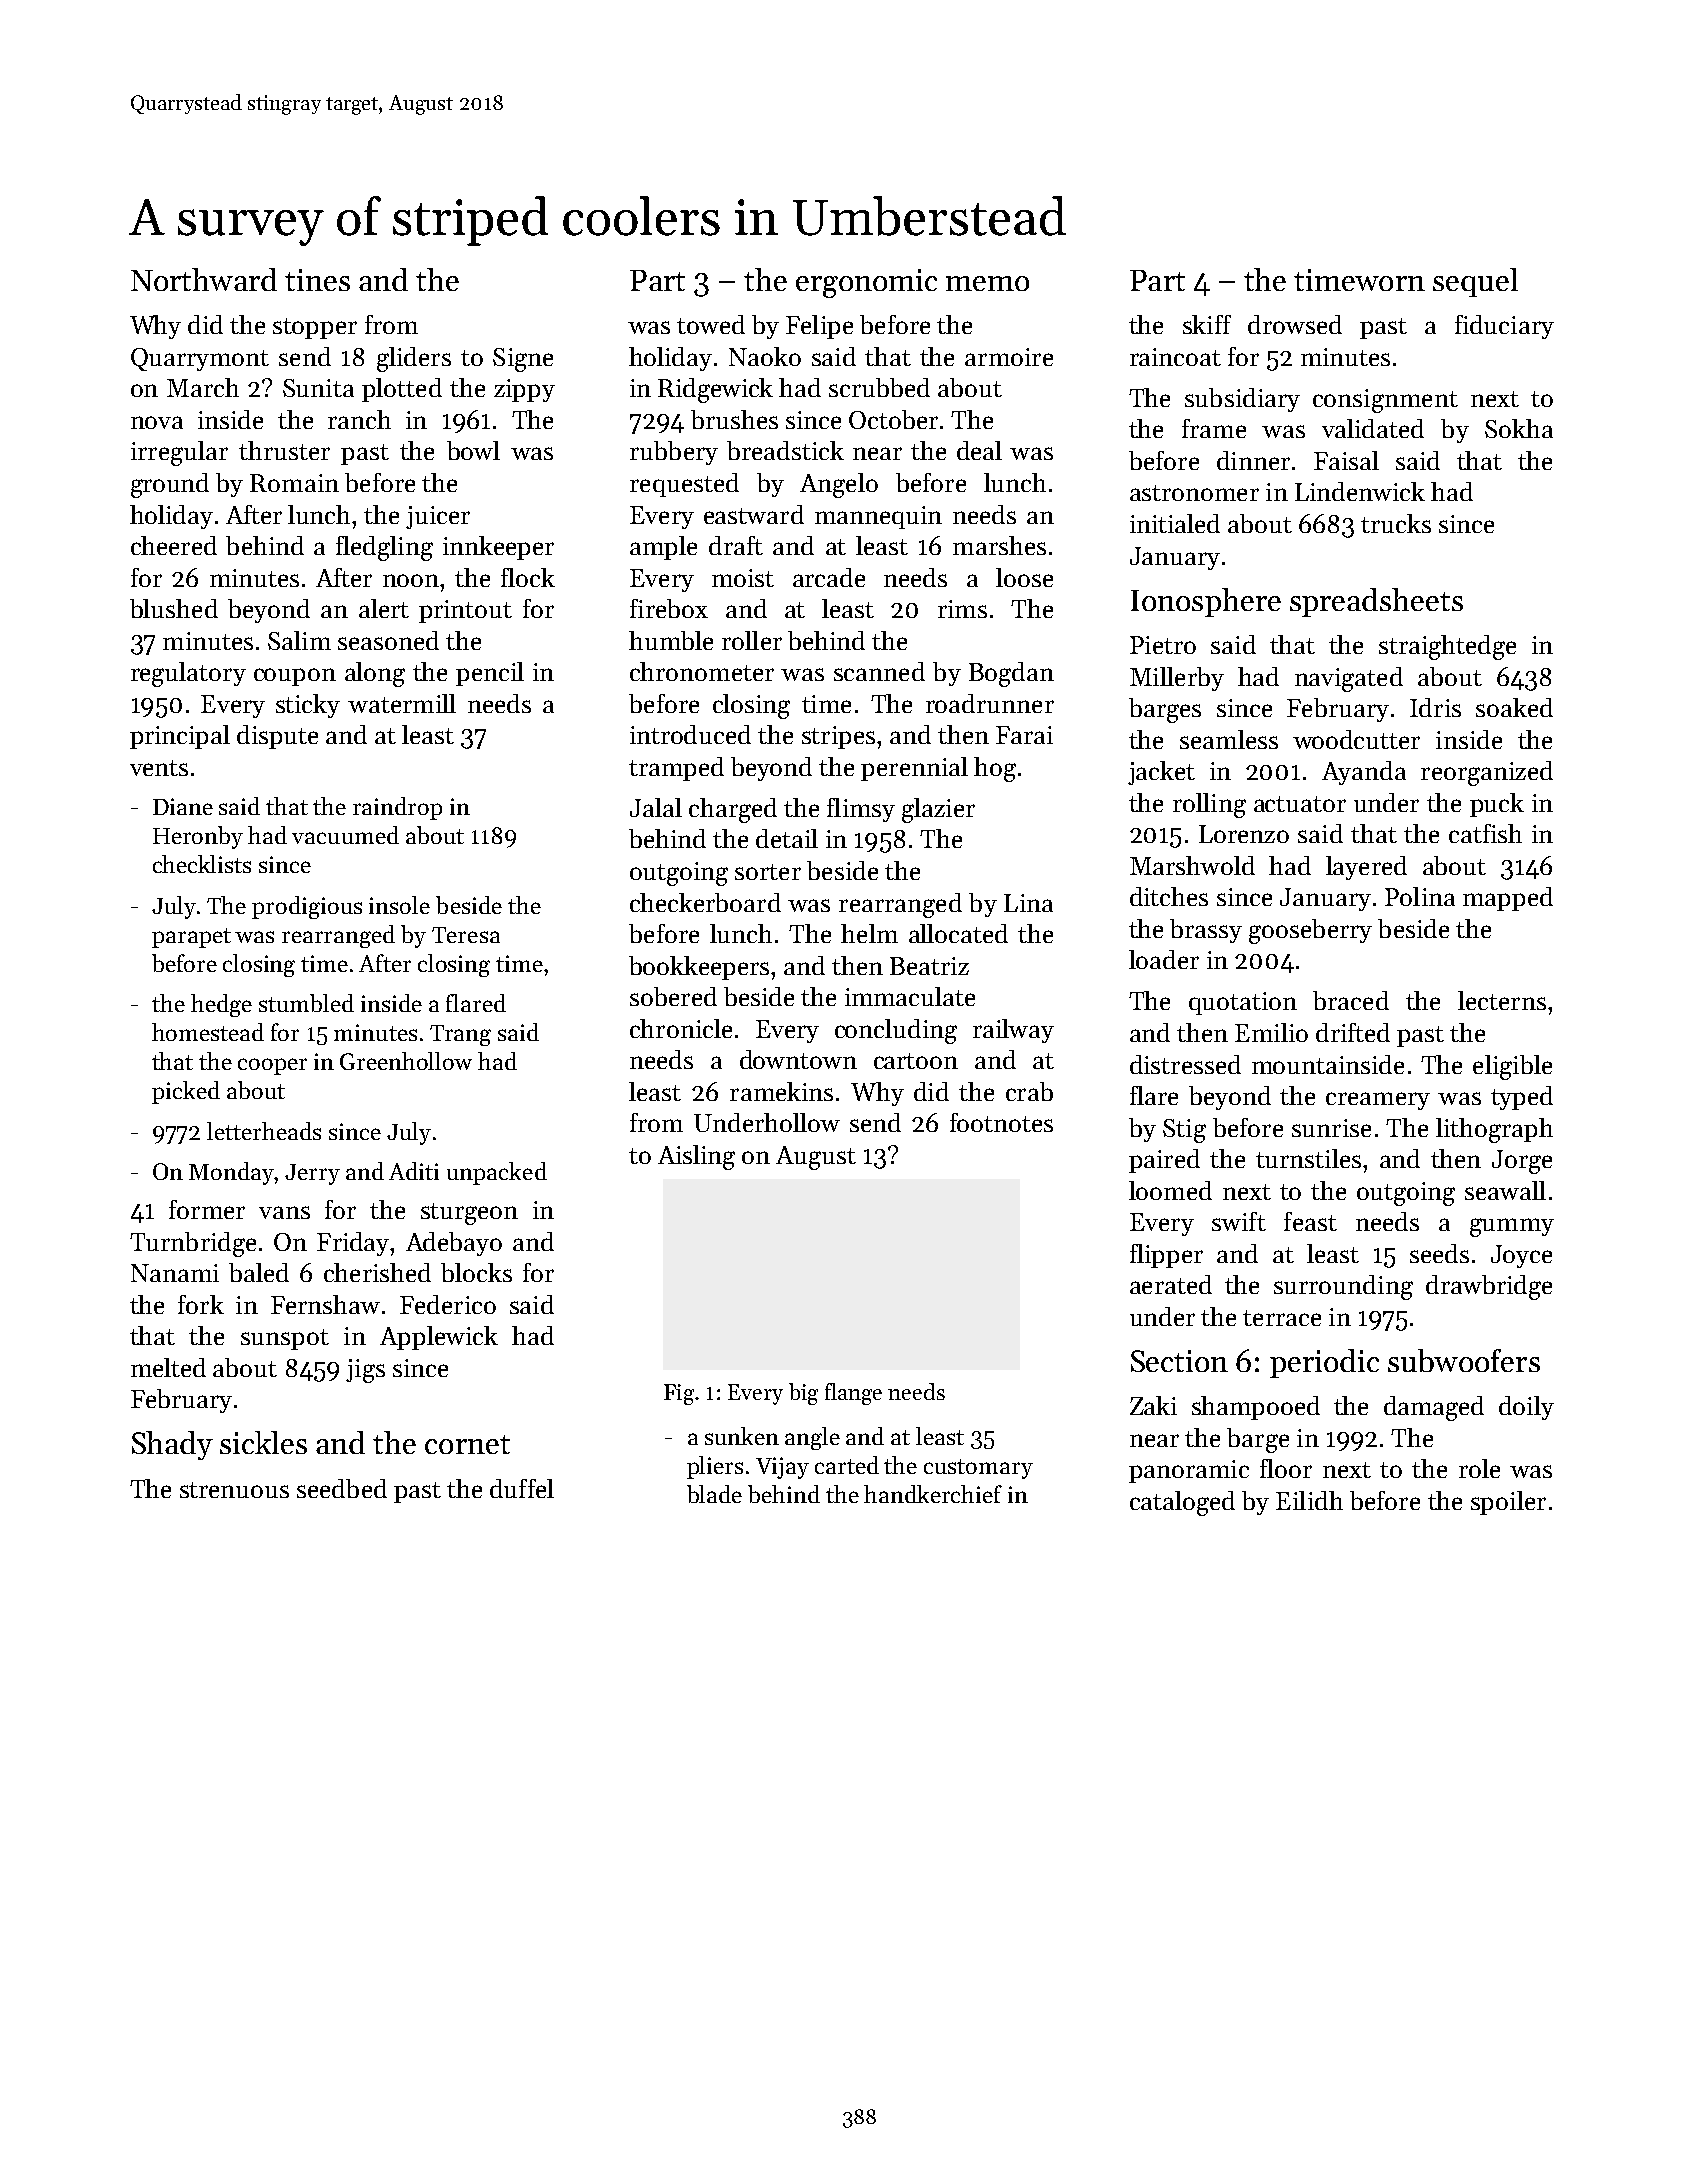  Describe the element at coordinates (715, 390) in the document. I see `Ridgewick` at that location.
